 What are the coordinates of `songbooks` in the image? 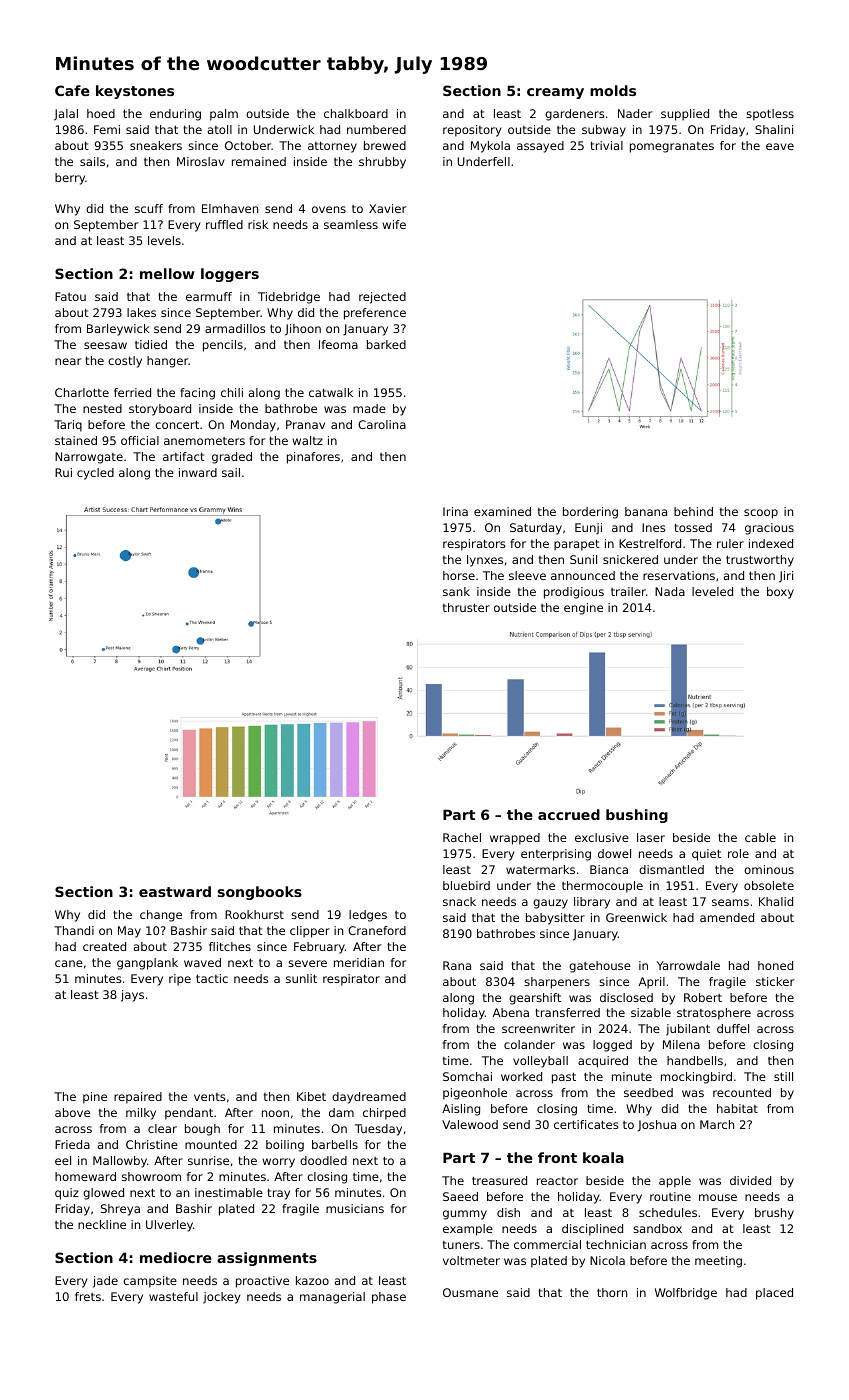 It's located at (260, 893).
